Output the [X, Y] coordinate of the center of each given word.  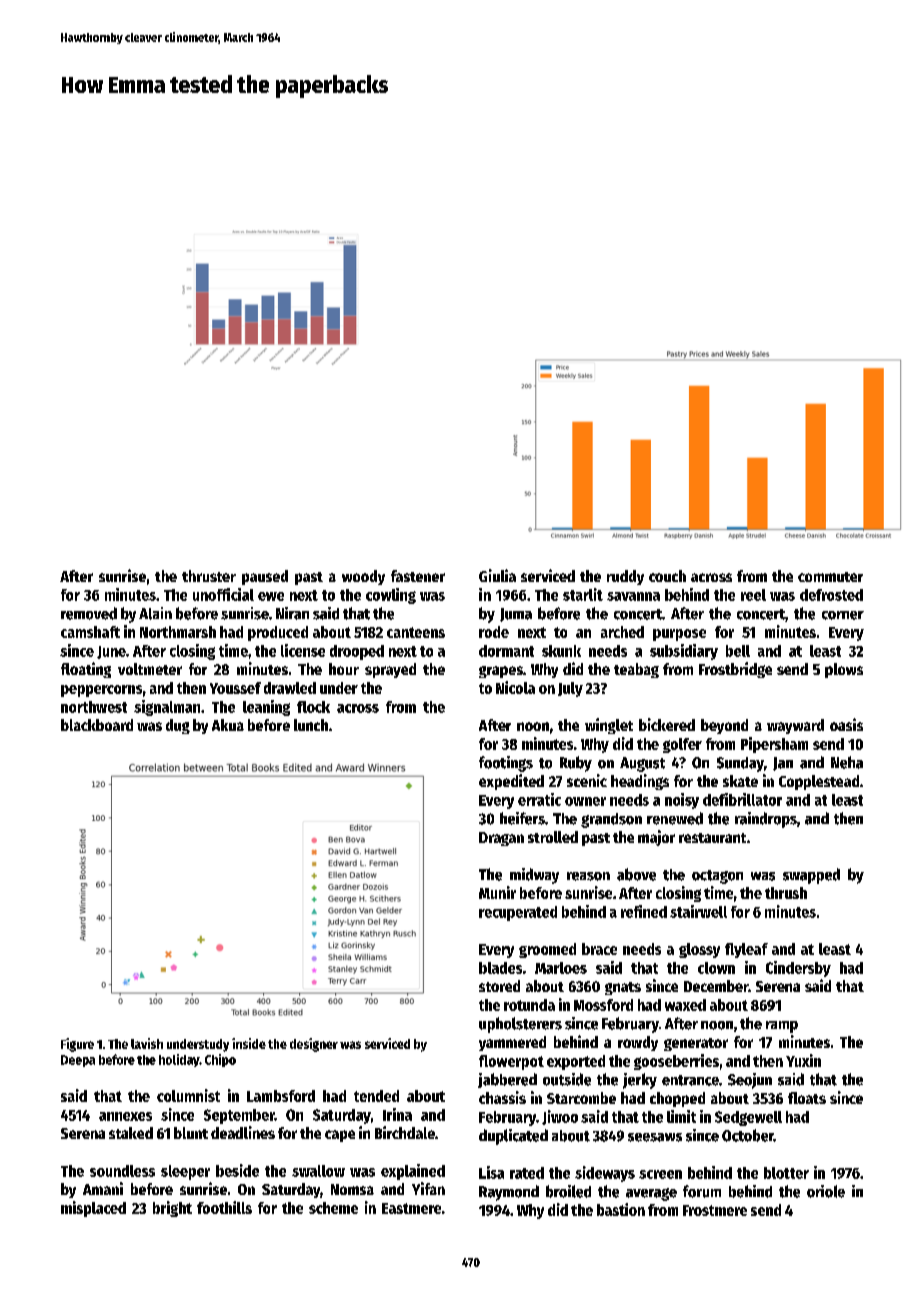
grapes [501, 672]
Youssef [235, 688]
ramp [782, 1027]
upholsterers [520, 1025]
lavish [147, 1043]
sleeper [185, 1172]
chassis [502, 1097]
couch [667, 576]
